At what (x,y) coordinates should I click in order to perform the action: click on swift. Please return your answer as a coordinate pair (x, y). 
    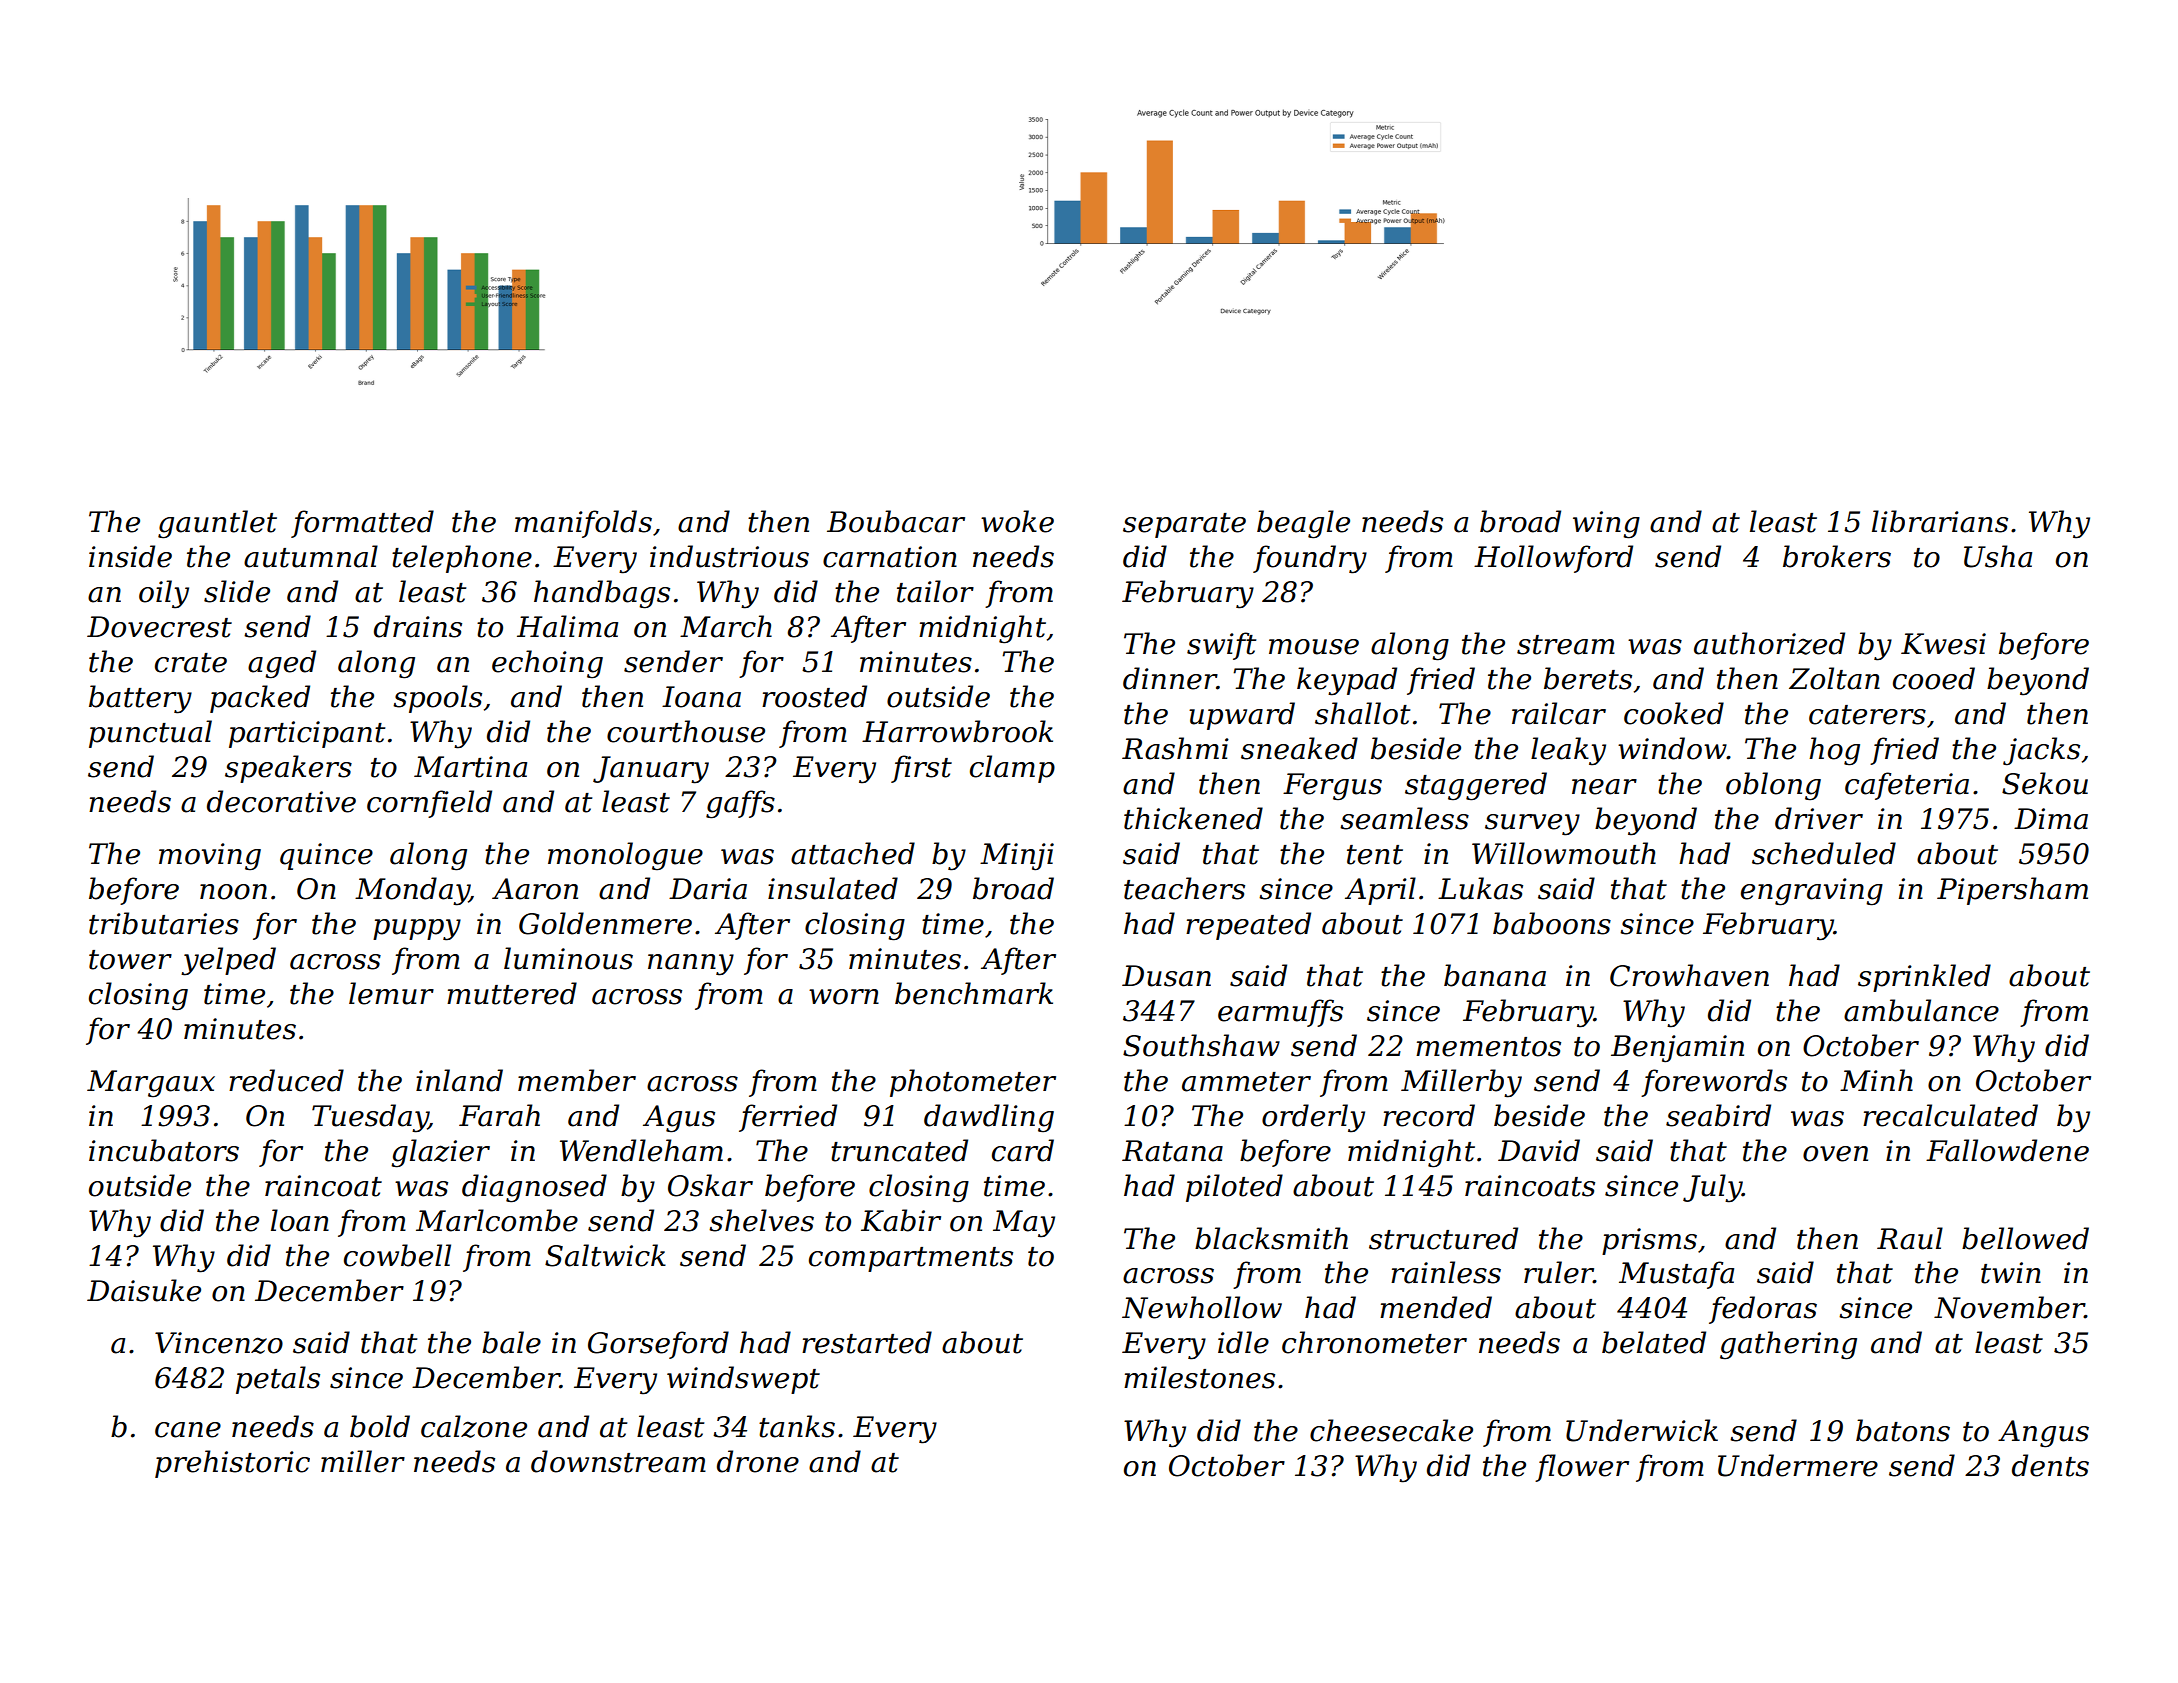
    Looking at the image, I should click on (1221, 646).
